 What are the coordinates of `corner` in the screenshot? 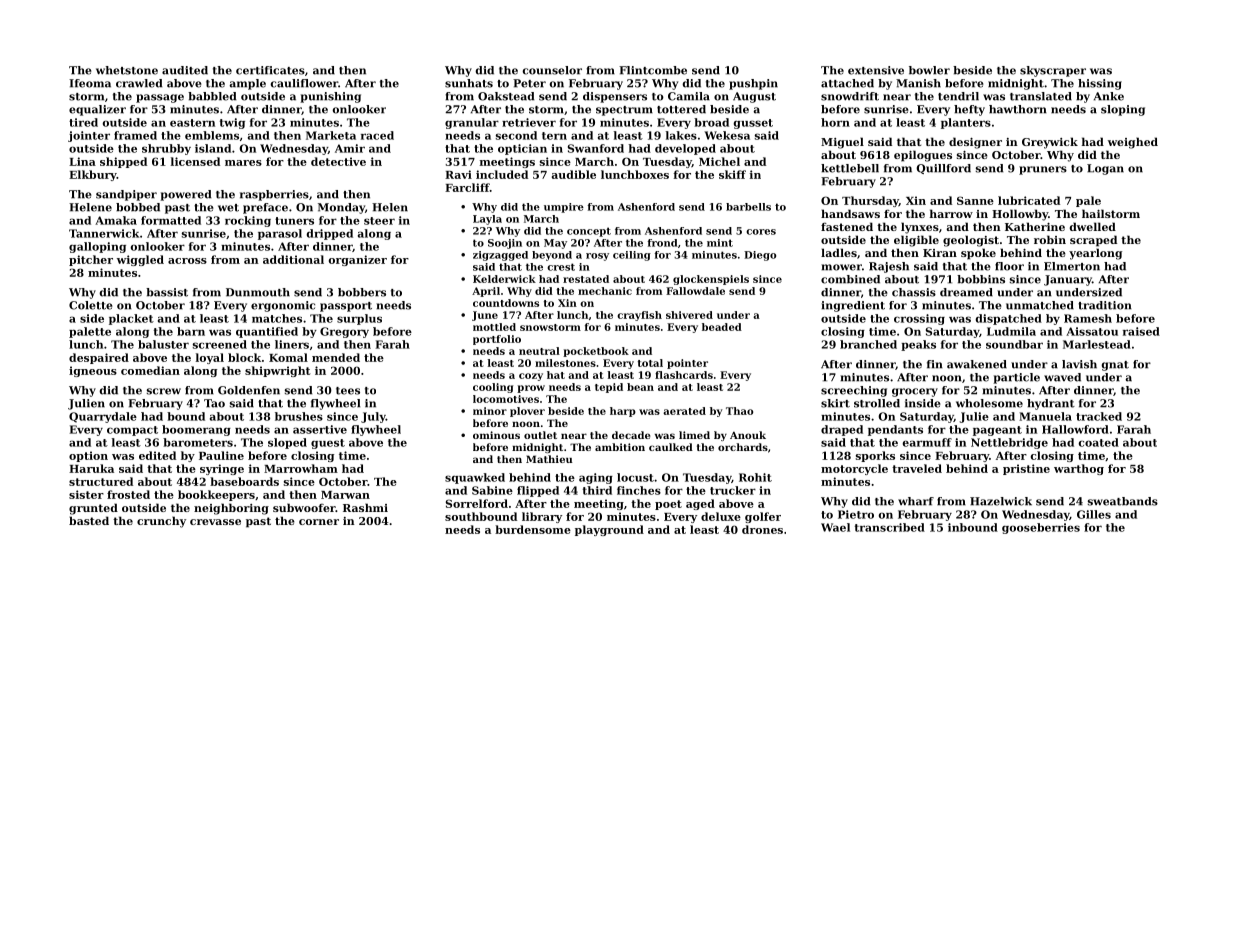 It's located at (319, 522).
